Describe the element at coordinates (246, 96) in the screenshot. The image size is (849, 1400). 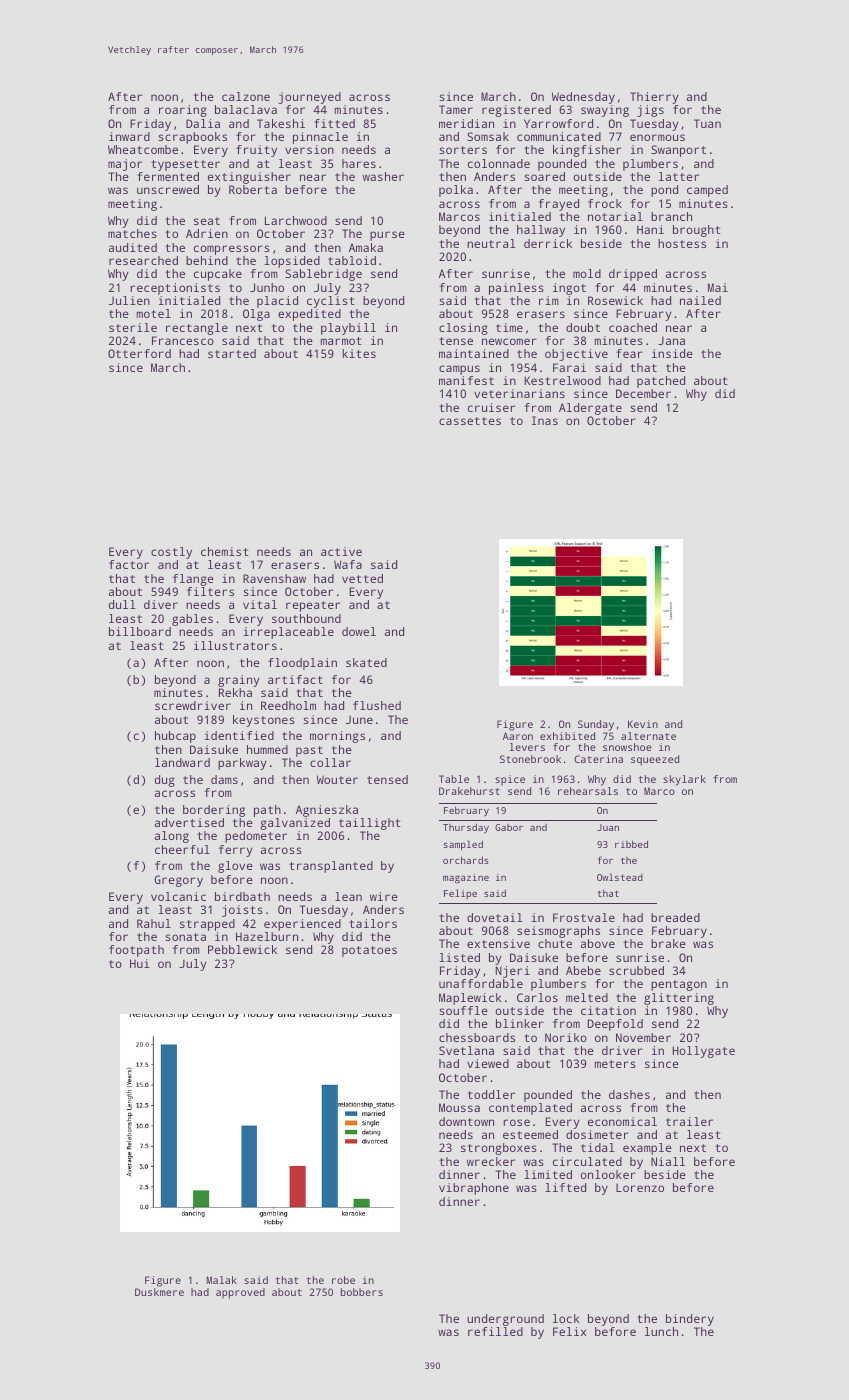
I see `calzone` at that location.
